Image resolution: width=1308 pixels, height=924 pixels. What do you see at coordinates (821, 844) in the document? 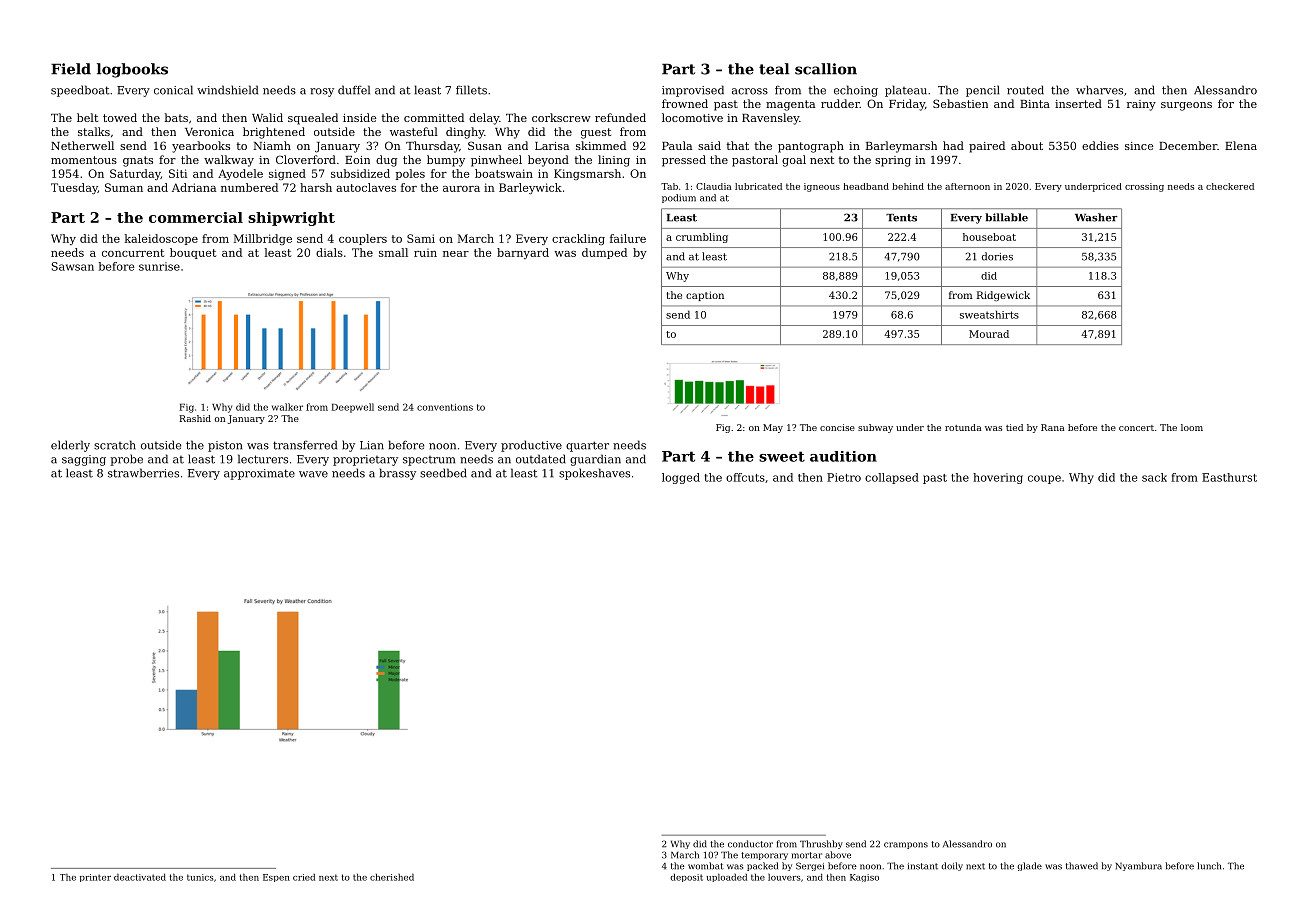
I see `Thrushby` at bounding box center [821, 844].
